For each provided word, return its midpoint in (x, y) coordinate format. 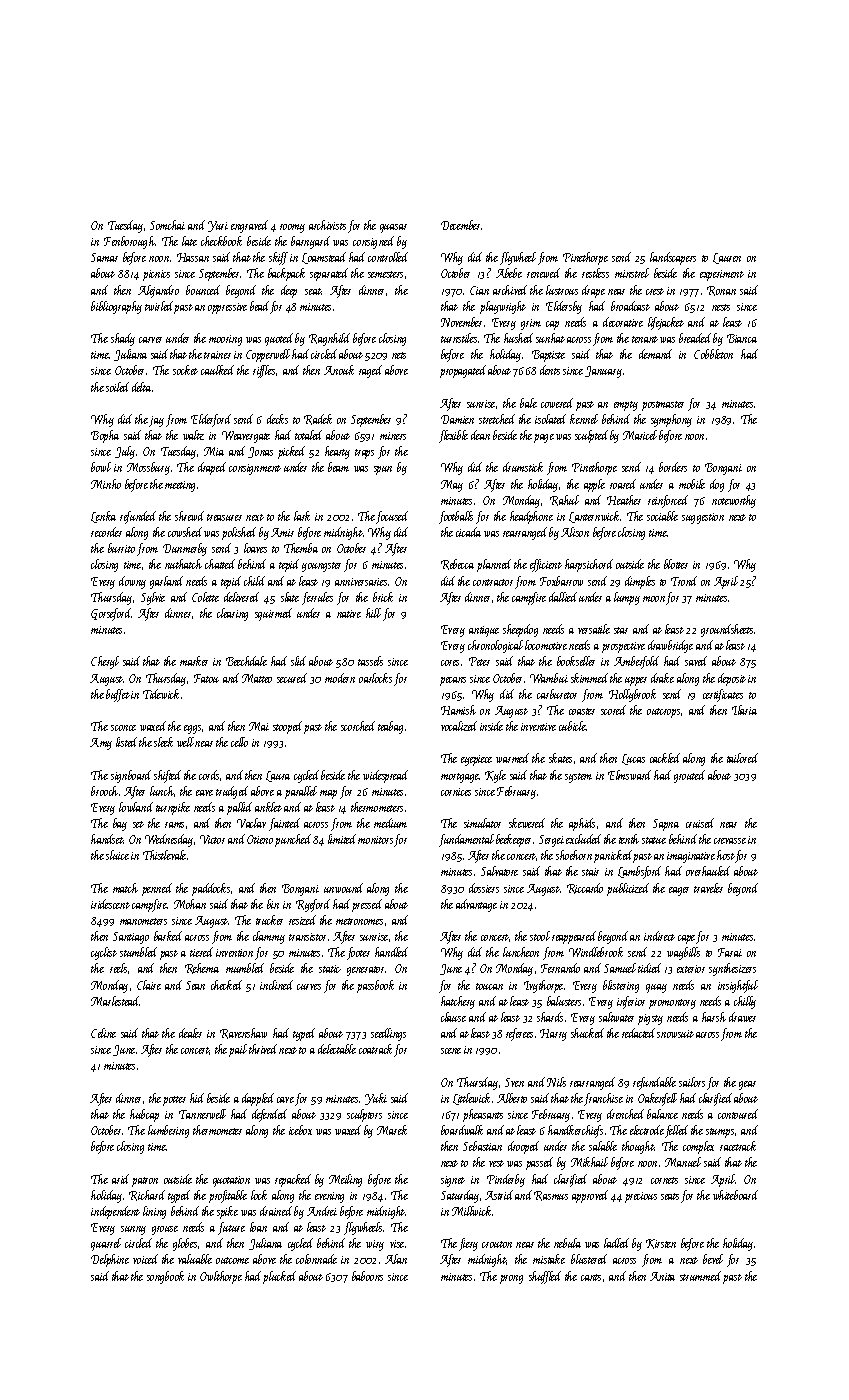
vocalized (459, 726)
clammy (269, 937)
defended (269, 1115)
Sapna (666, 825)
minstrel (632, 273)
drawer (742, 1017)
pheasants (483, 1115)
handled (391, 952)
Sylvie (153, 598)
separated (329, 274)
